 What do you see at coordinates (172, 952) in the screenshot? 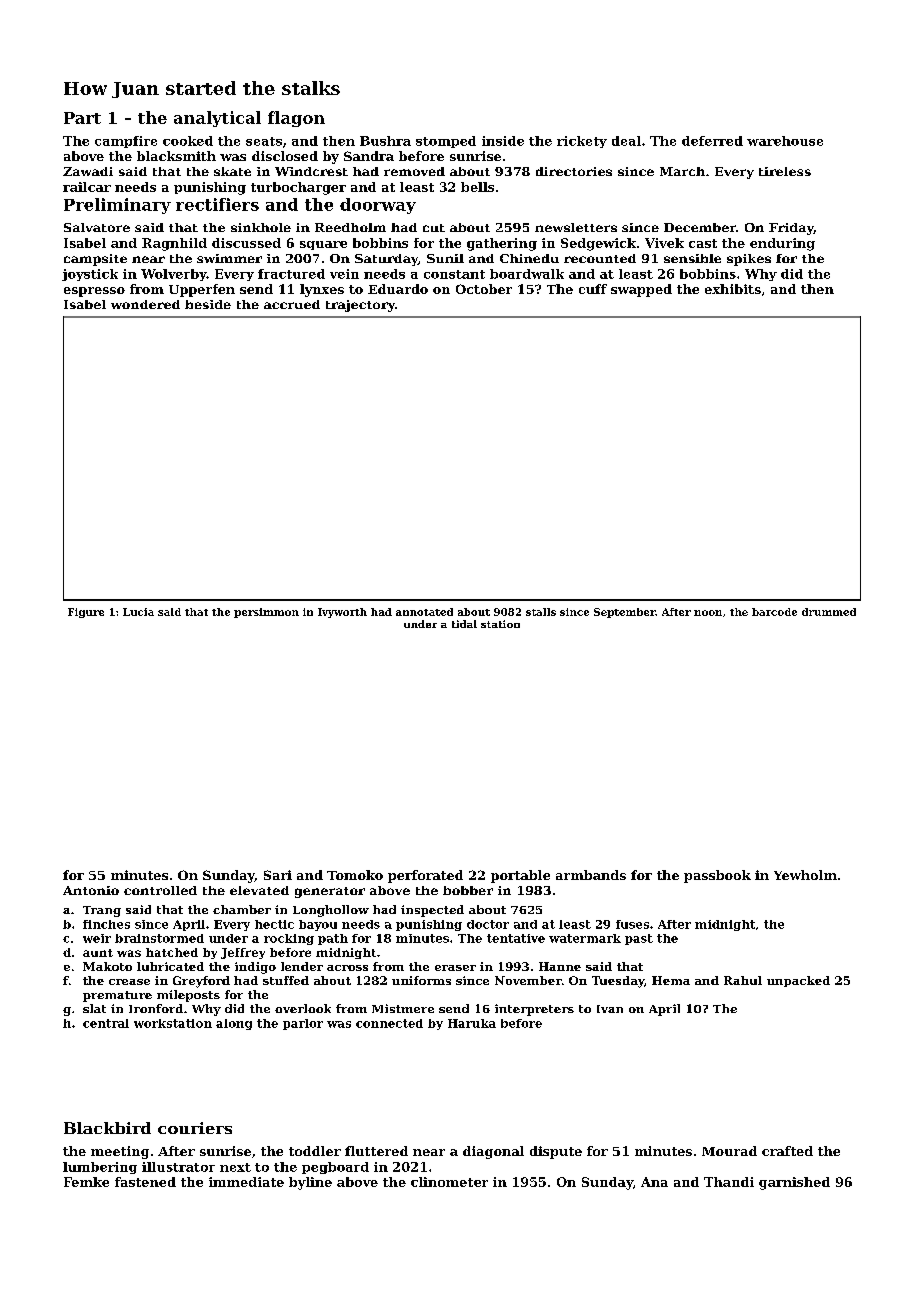
I see `hatched` at bounding box center [172, 952].
